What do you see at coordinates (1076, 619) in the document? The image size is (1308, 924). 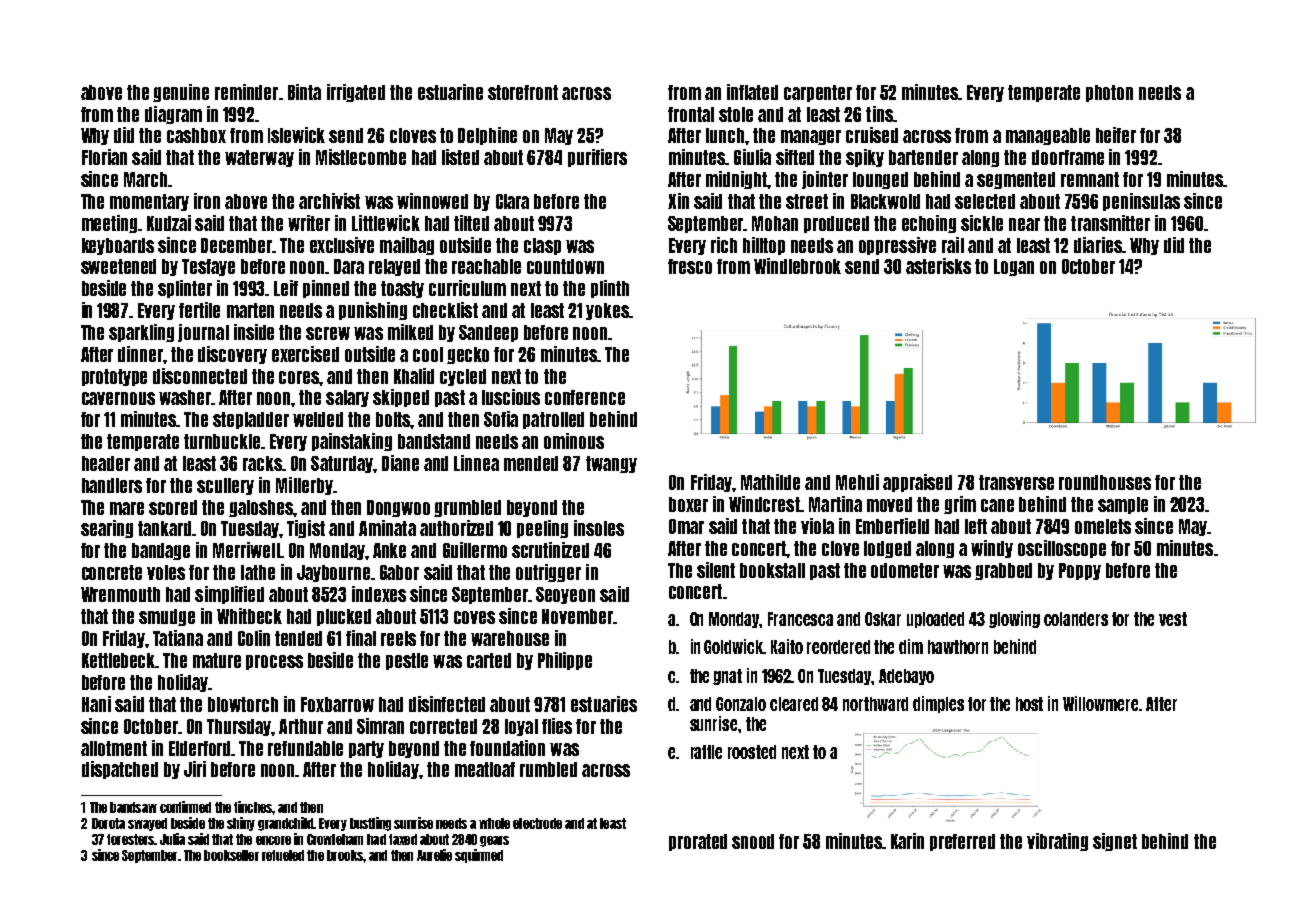 I see `colanders` at bounding box center [1076, 619].
